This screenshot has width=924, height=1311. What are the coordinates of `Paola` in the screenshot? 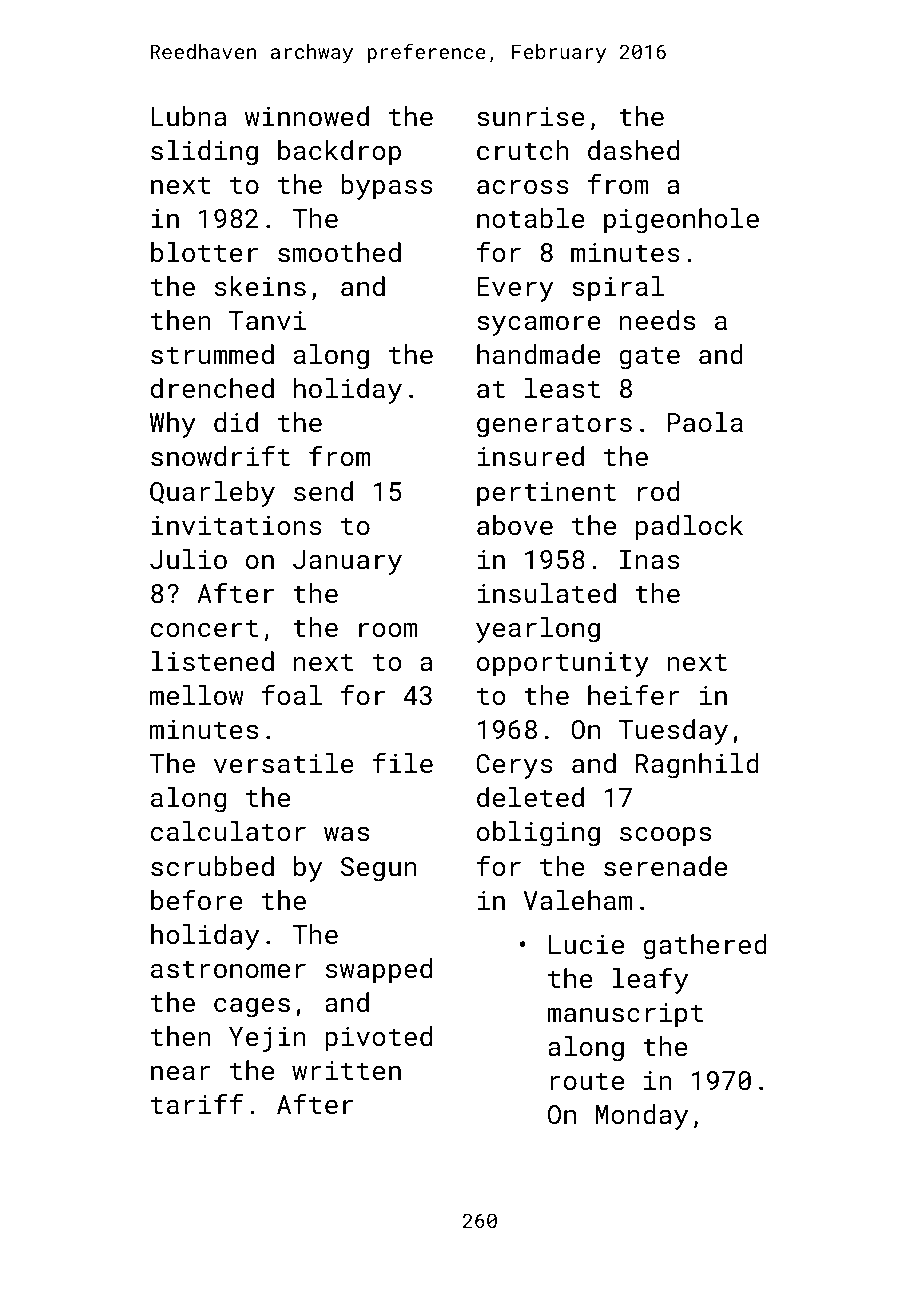 It's located at (705, 422).
